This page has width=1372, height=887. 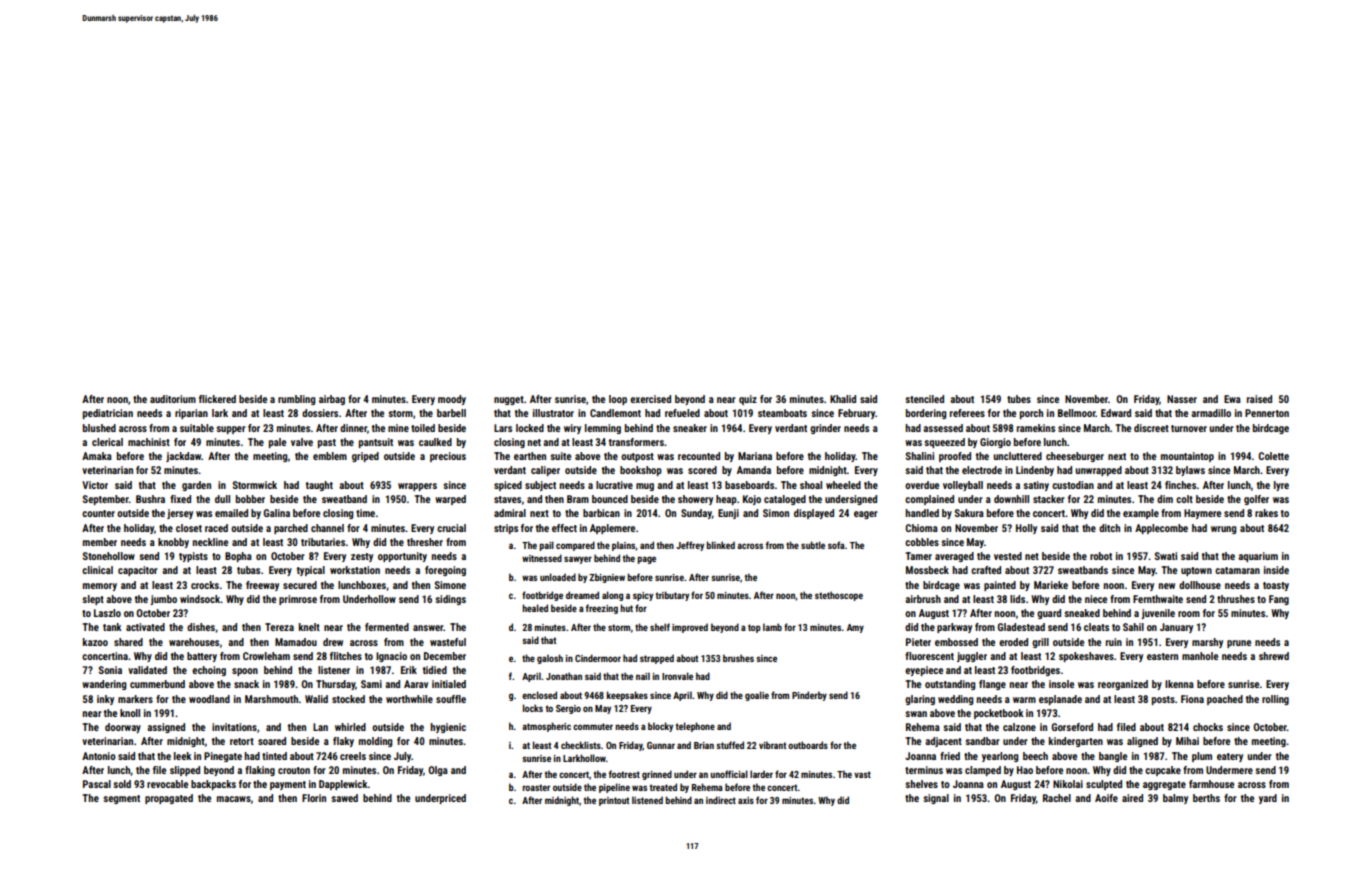 I want to click on stethoscope, so click(x=839, y=596).
